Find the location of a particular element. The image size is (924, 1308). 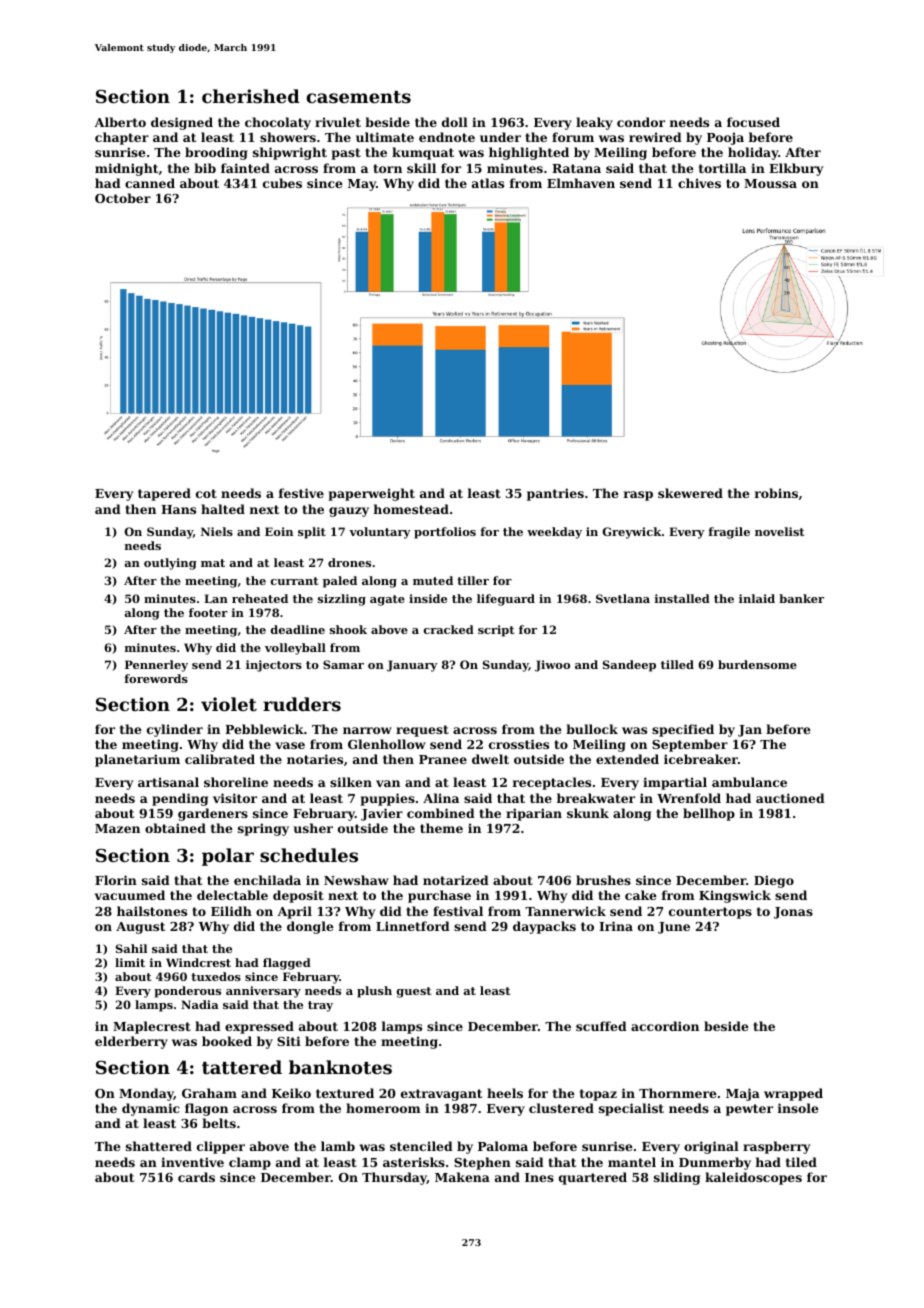

clustered is located at coordinates (561, 1108).
